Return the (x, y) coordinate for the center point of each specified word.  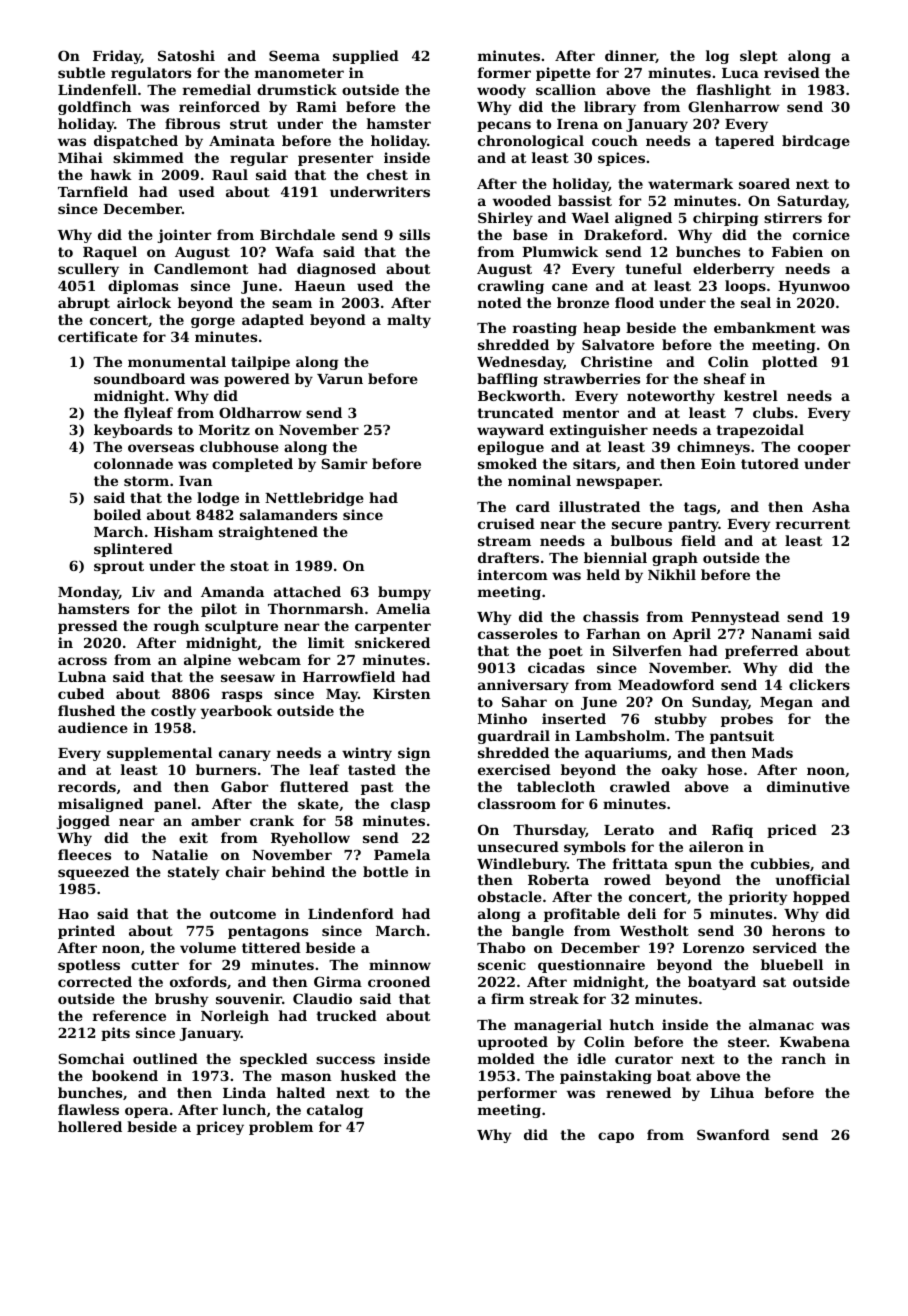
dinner (630, 56)
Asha (831, 506)
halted (301, 1092)
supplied (366, 57)
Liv (143, 591)
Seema (294, 55)
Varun (340, 379)
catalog (335, 1111)
